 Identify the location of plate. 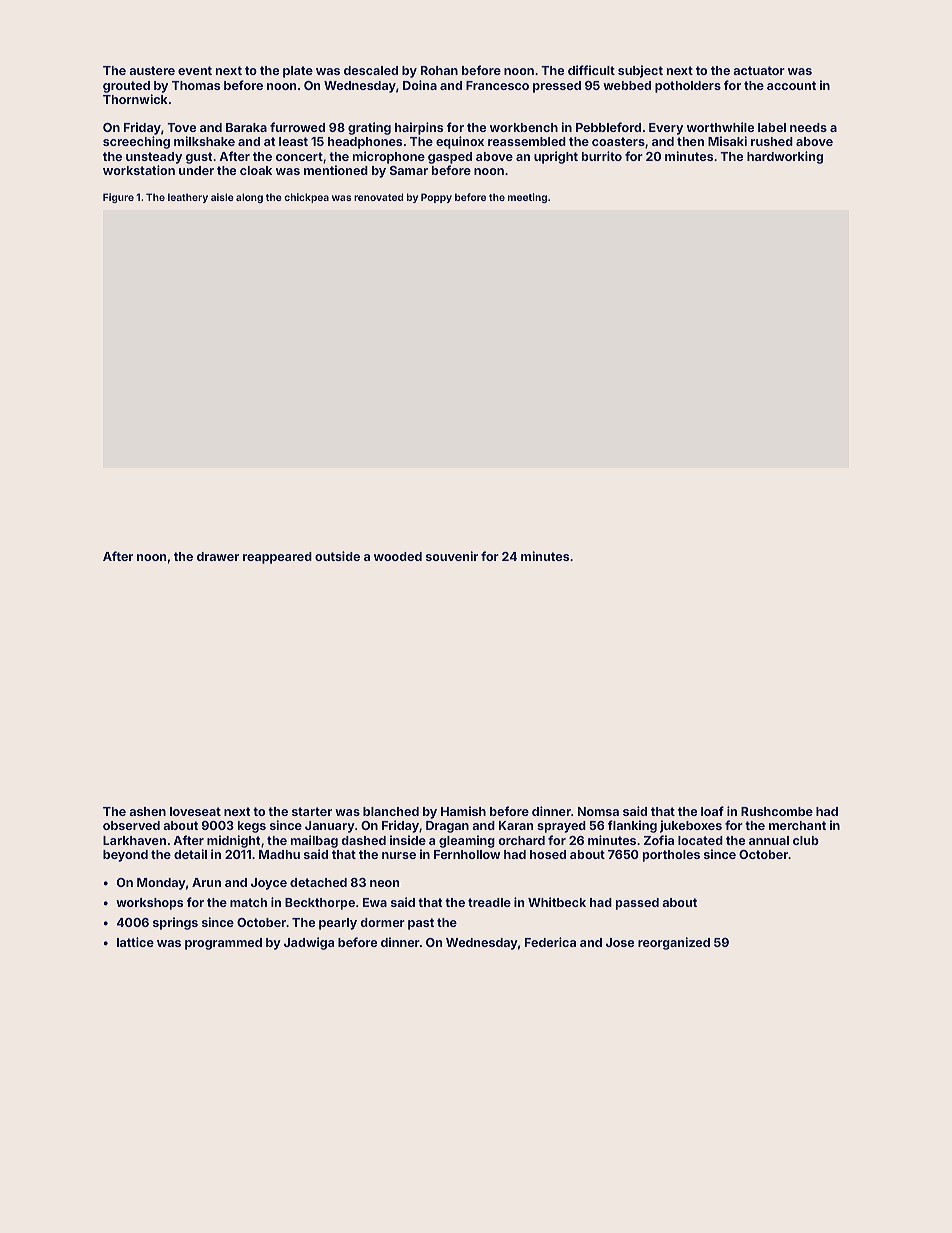
(298, 72).
